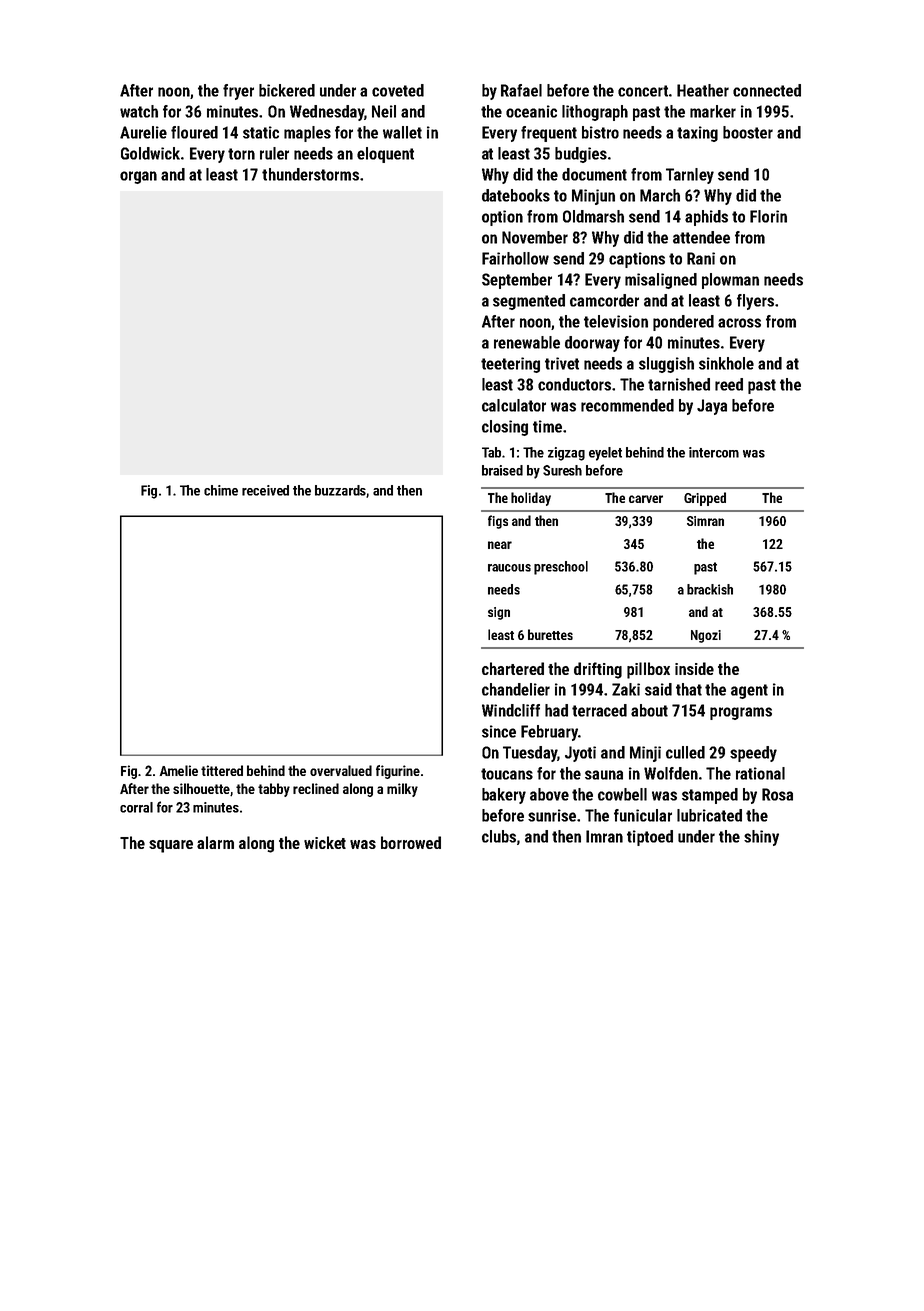 This screenshot has width=924, height=1311. Describe the element at coordinates (755, 302) in the screenshot. I see `flyers` at that location.
